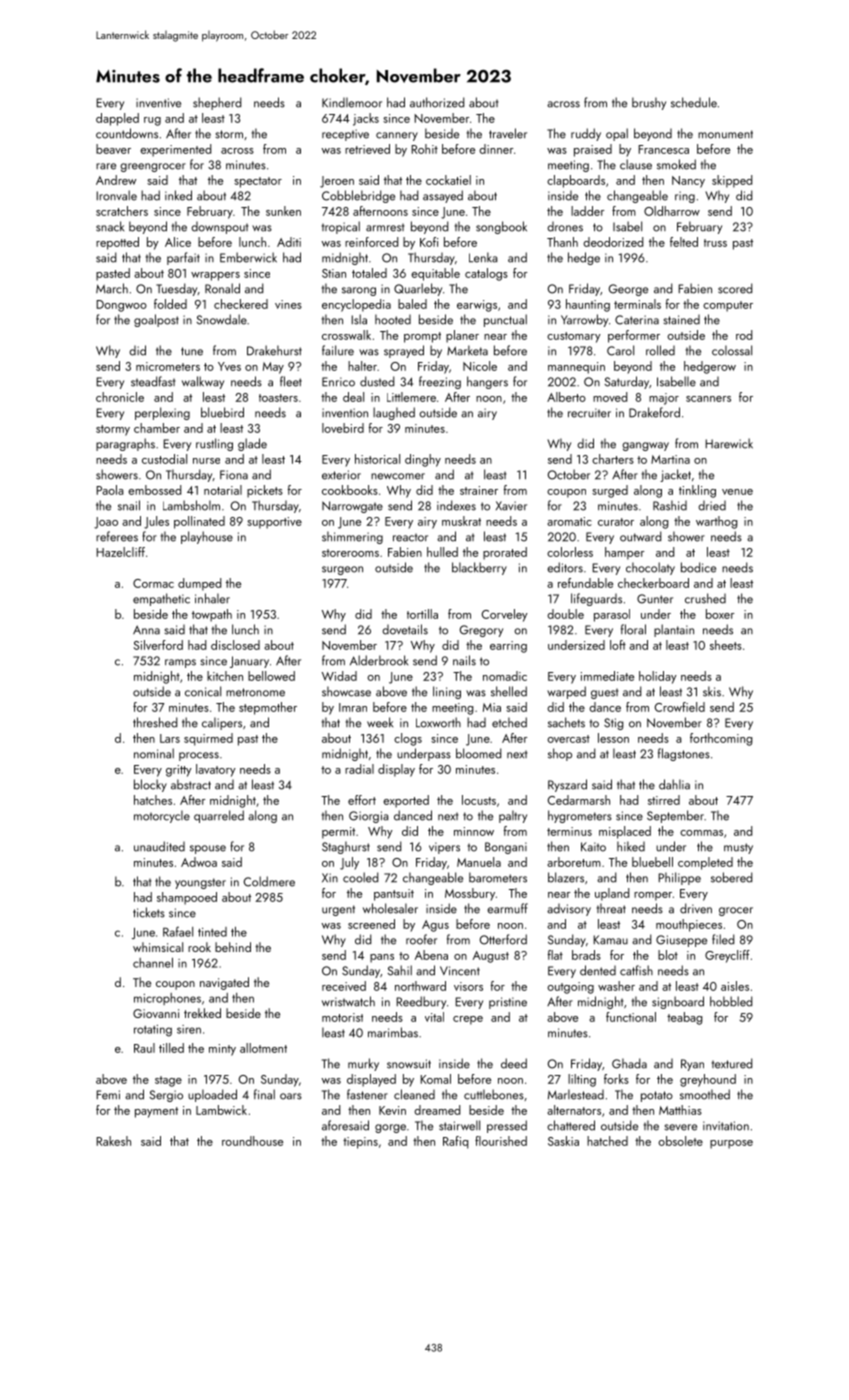  I want to click on Gregory, so click(481, 631).
